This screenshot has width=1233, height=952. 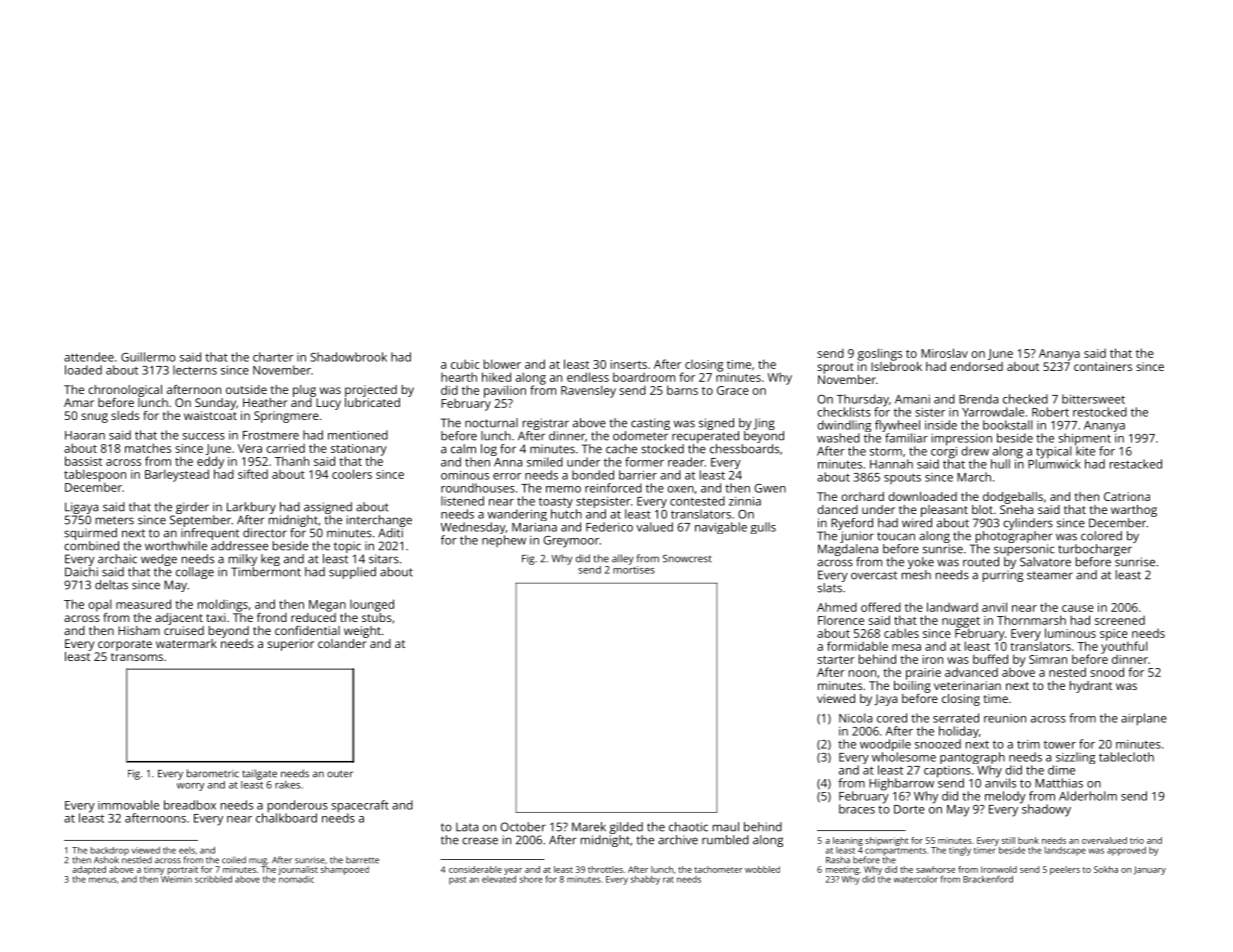 I want to click on Shadowbrook, so click(x=348, y=357).
